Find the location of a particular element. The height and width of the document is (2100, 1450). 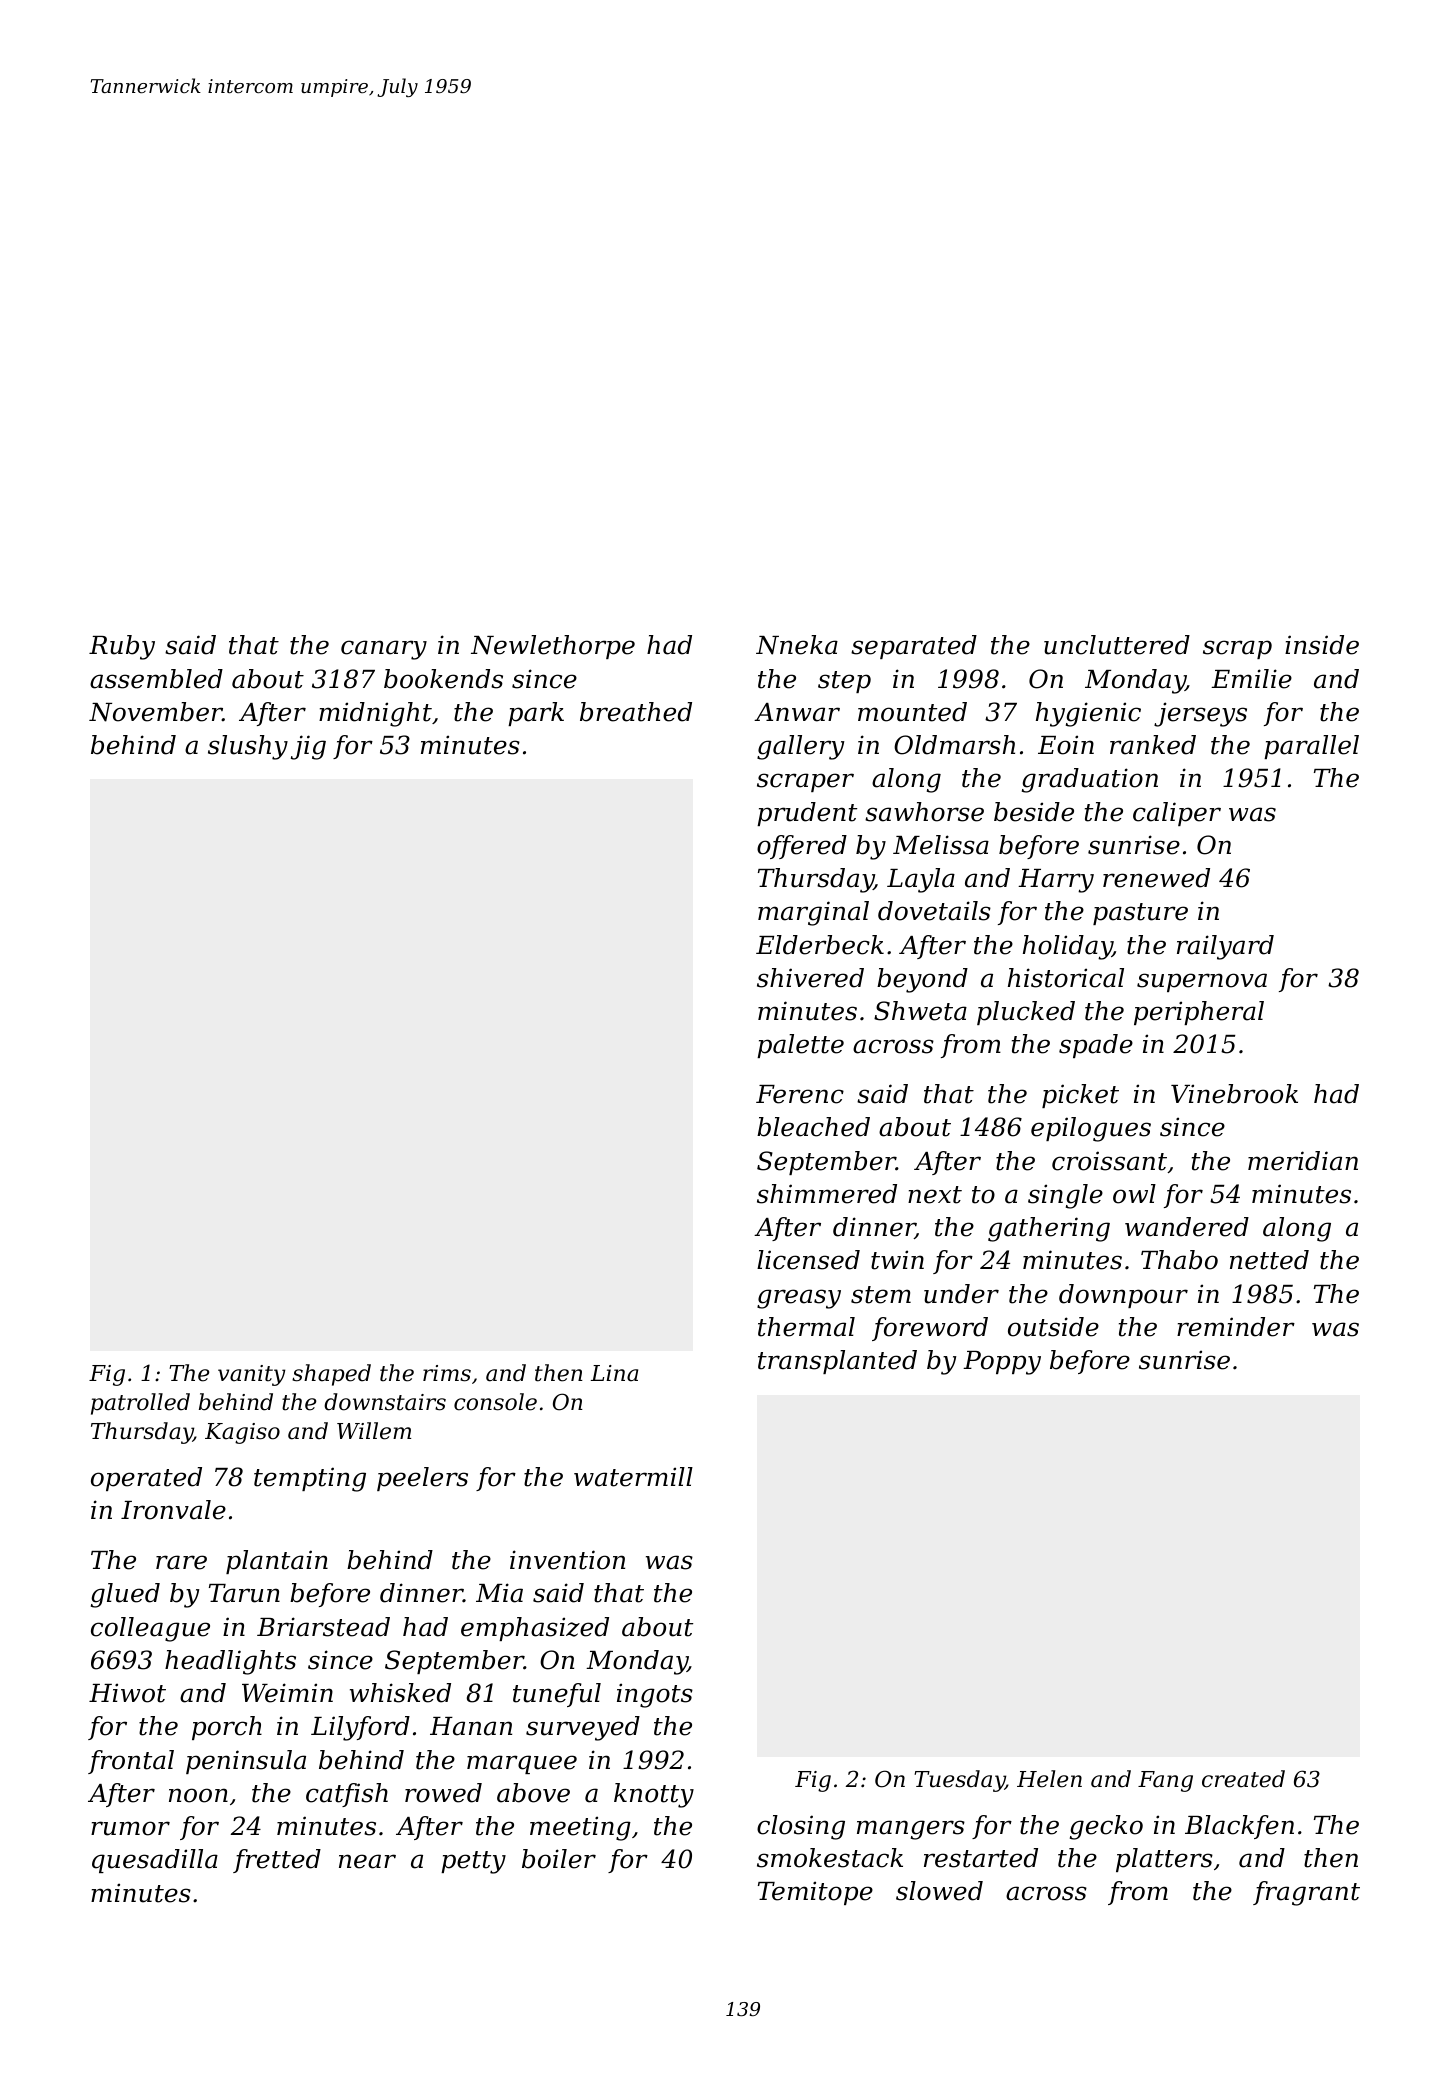

boiler is located at coordinates (559, 1859).
